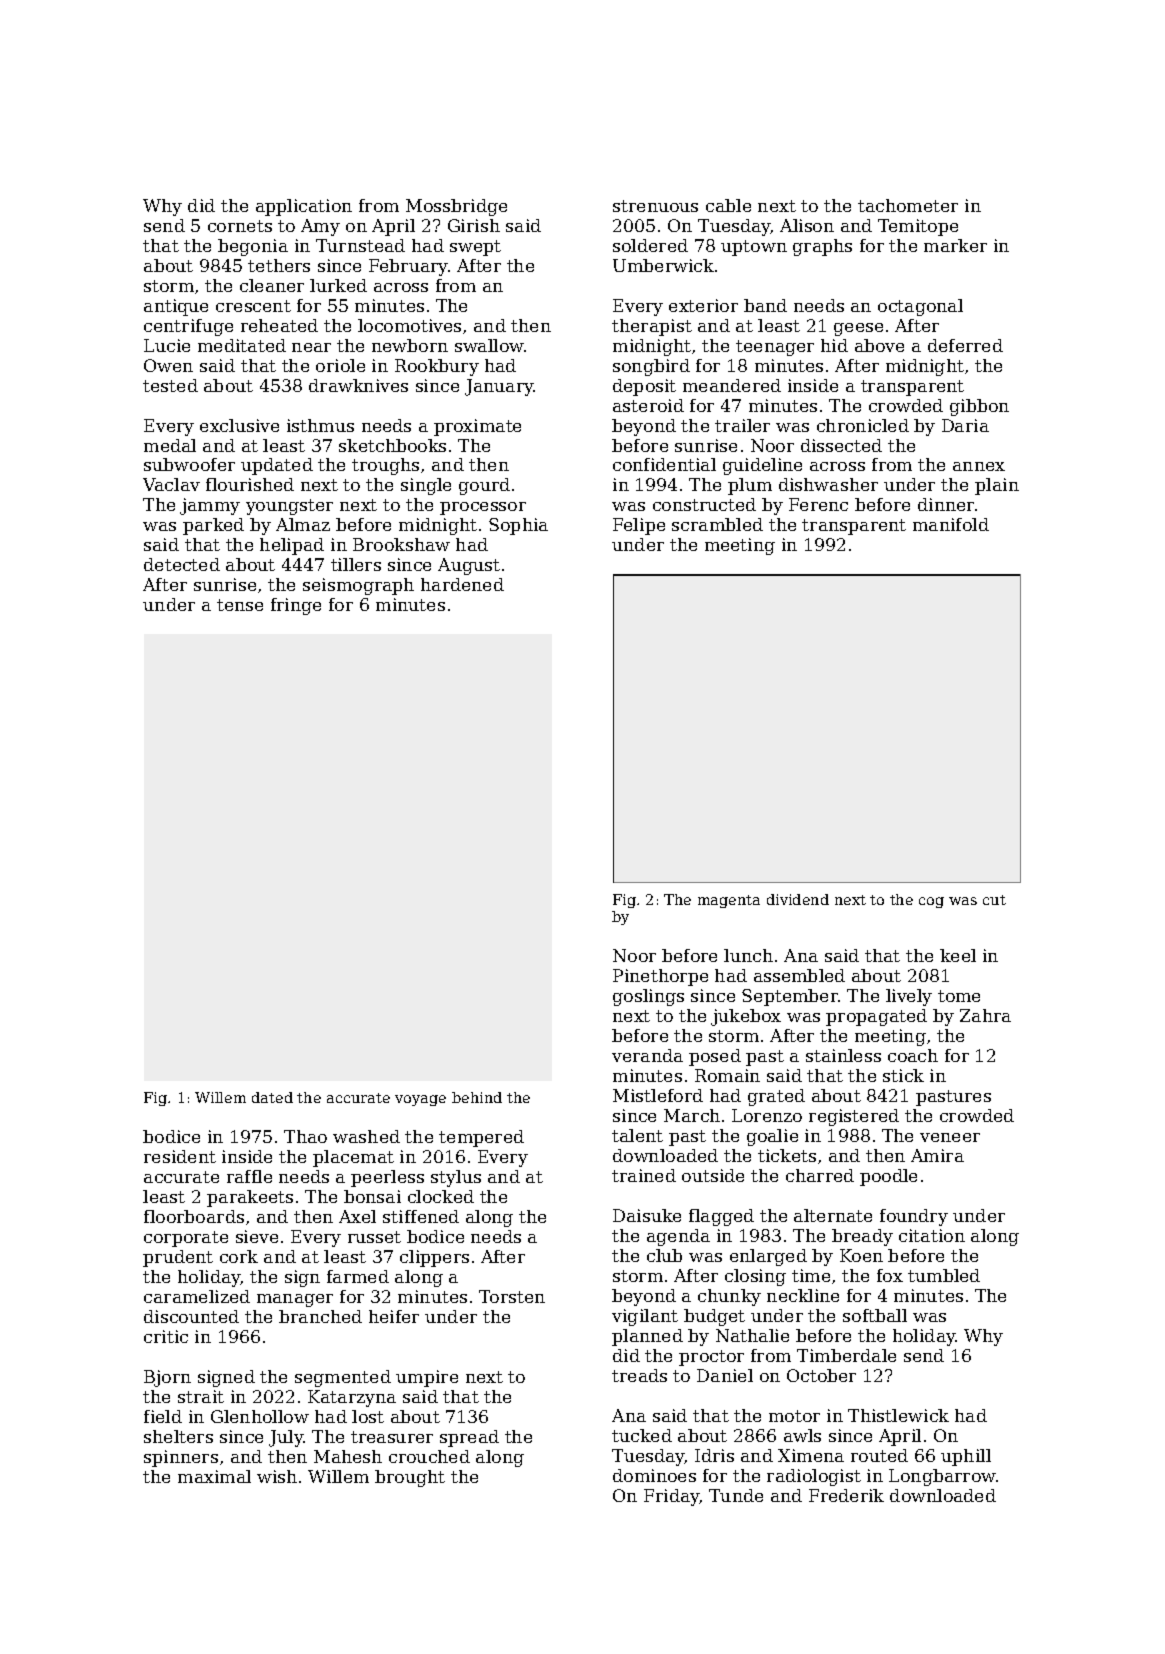 The height and width of the screenshot is (1654, 1165). Describe the element at coordinates (729, 901) in the screenshot. I see `magenta` at that location.
